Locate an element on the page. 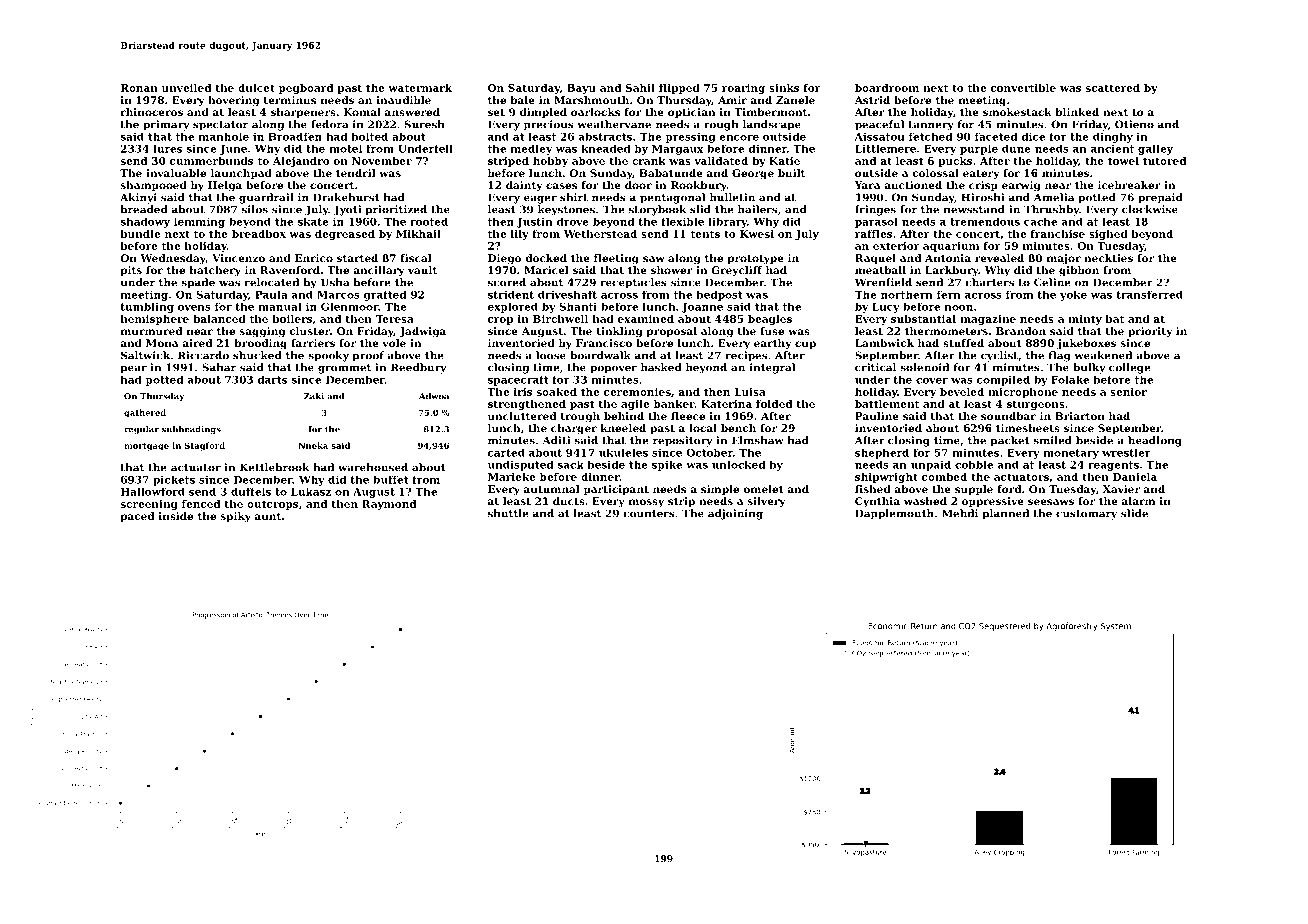  paced is located at coordinates (137, 517).
